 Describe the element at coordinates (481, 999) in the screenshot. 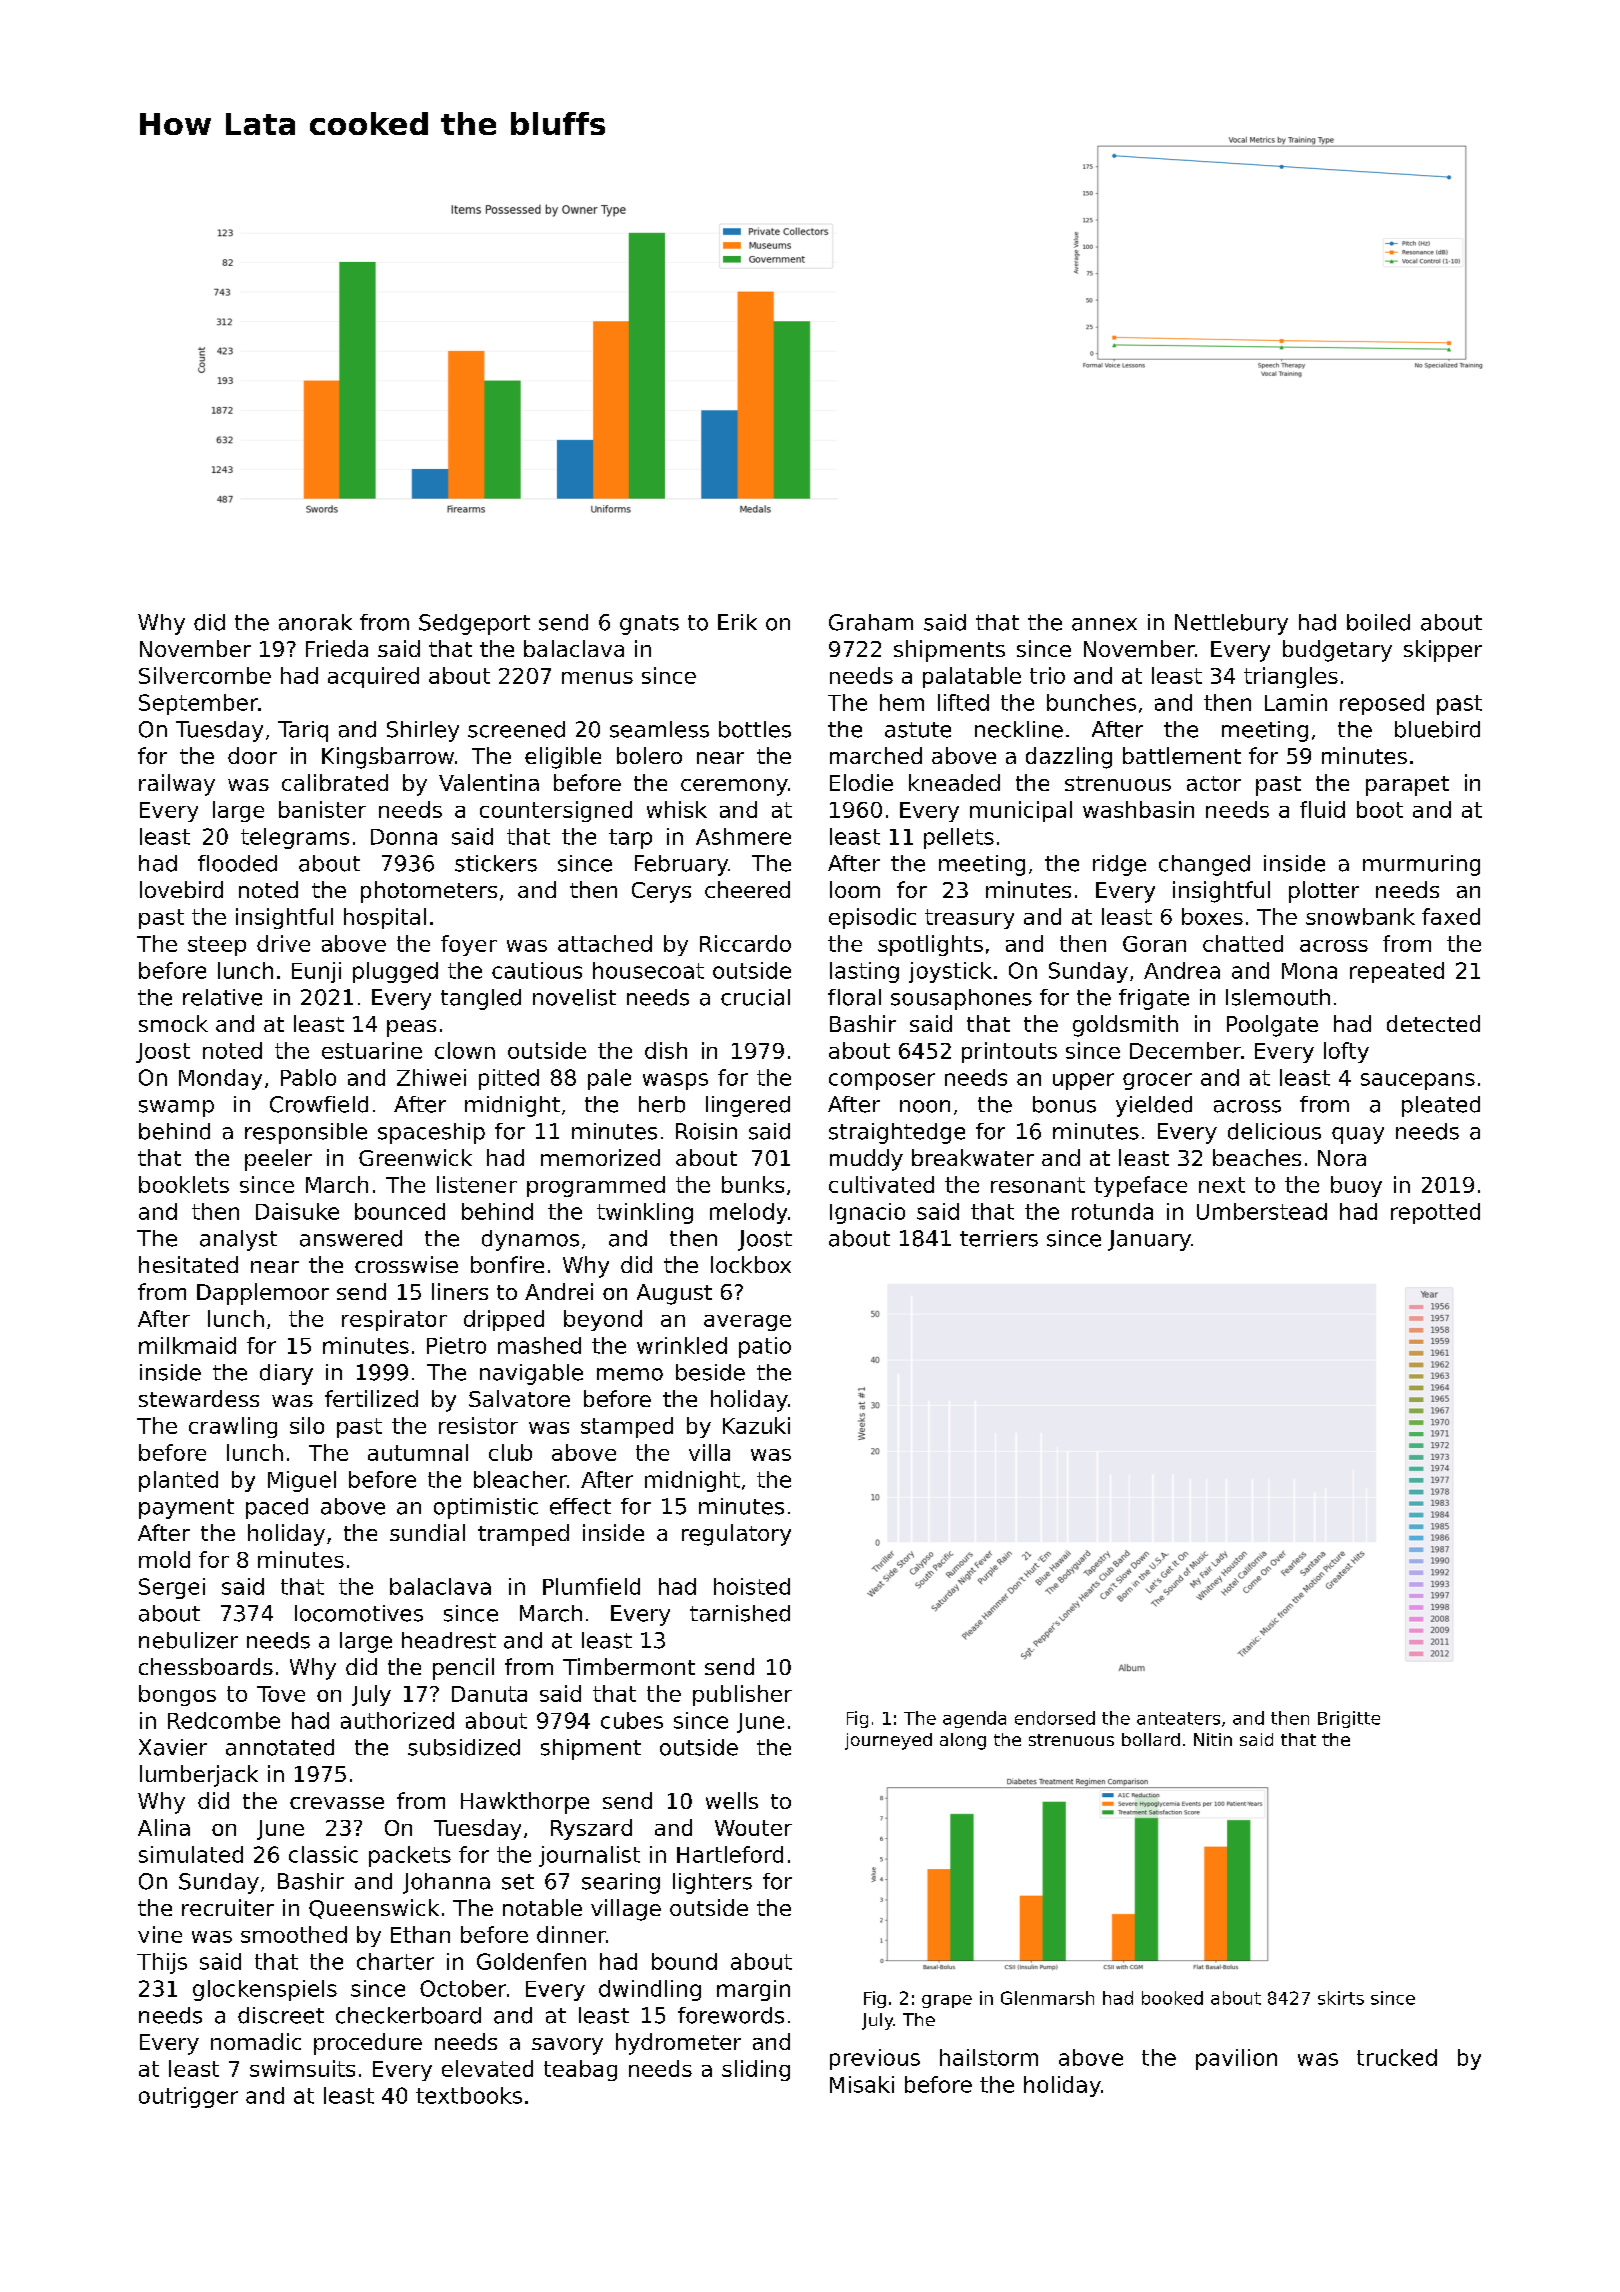

I see `tangled` at that location.
